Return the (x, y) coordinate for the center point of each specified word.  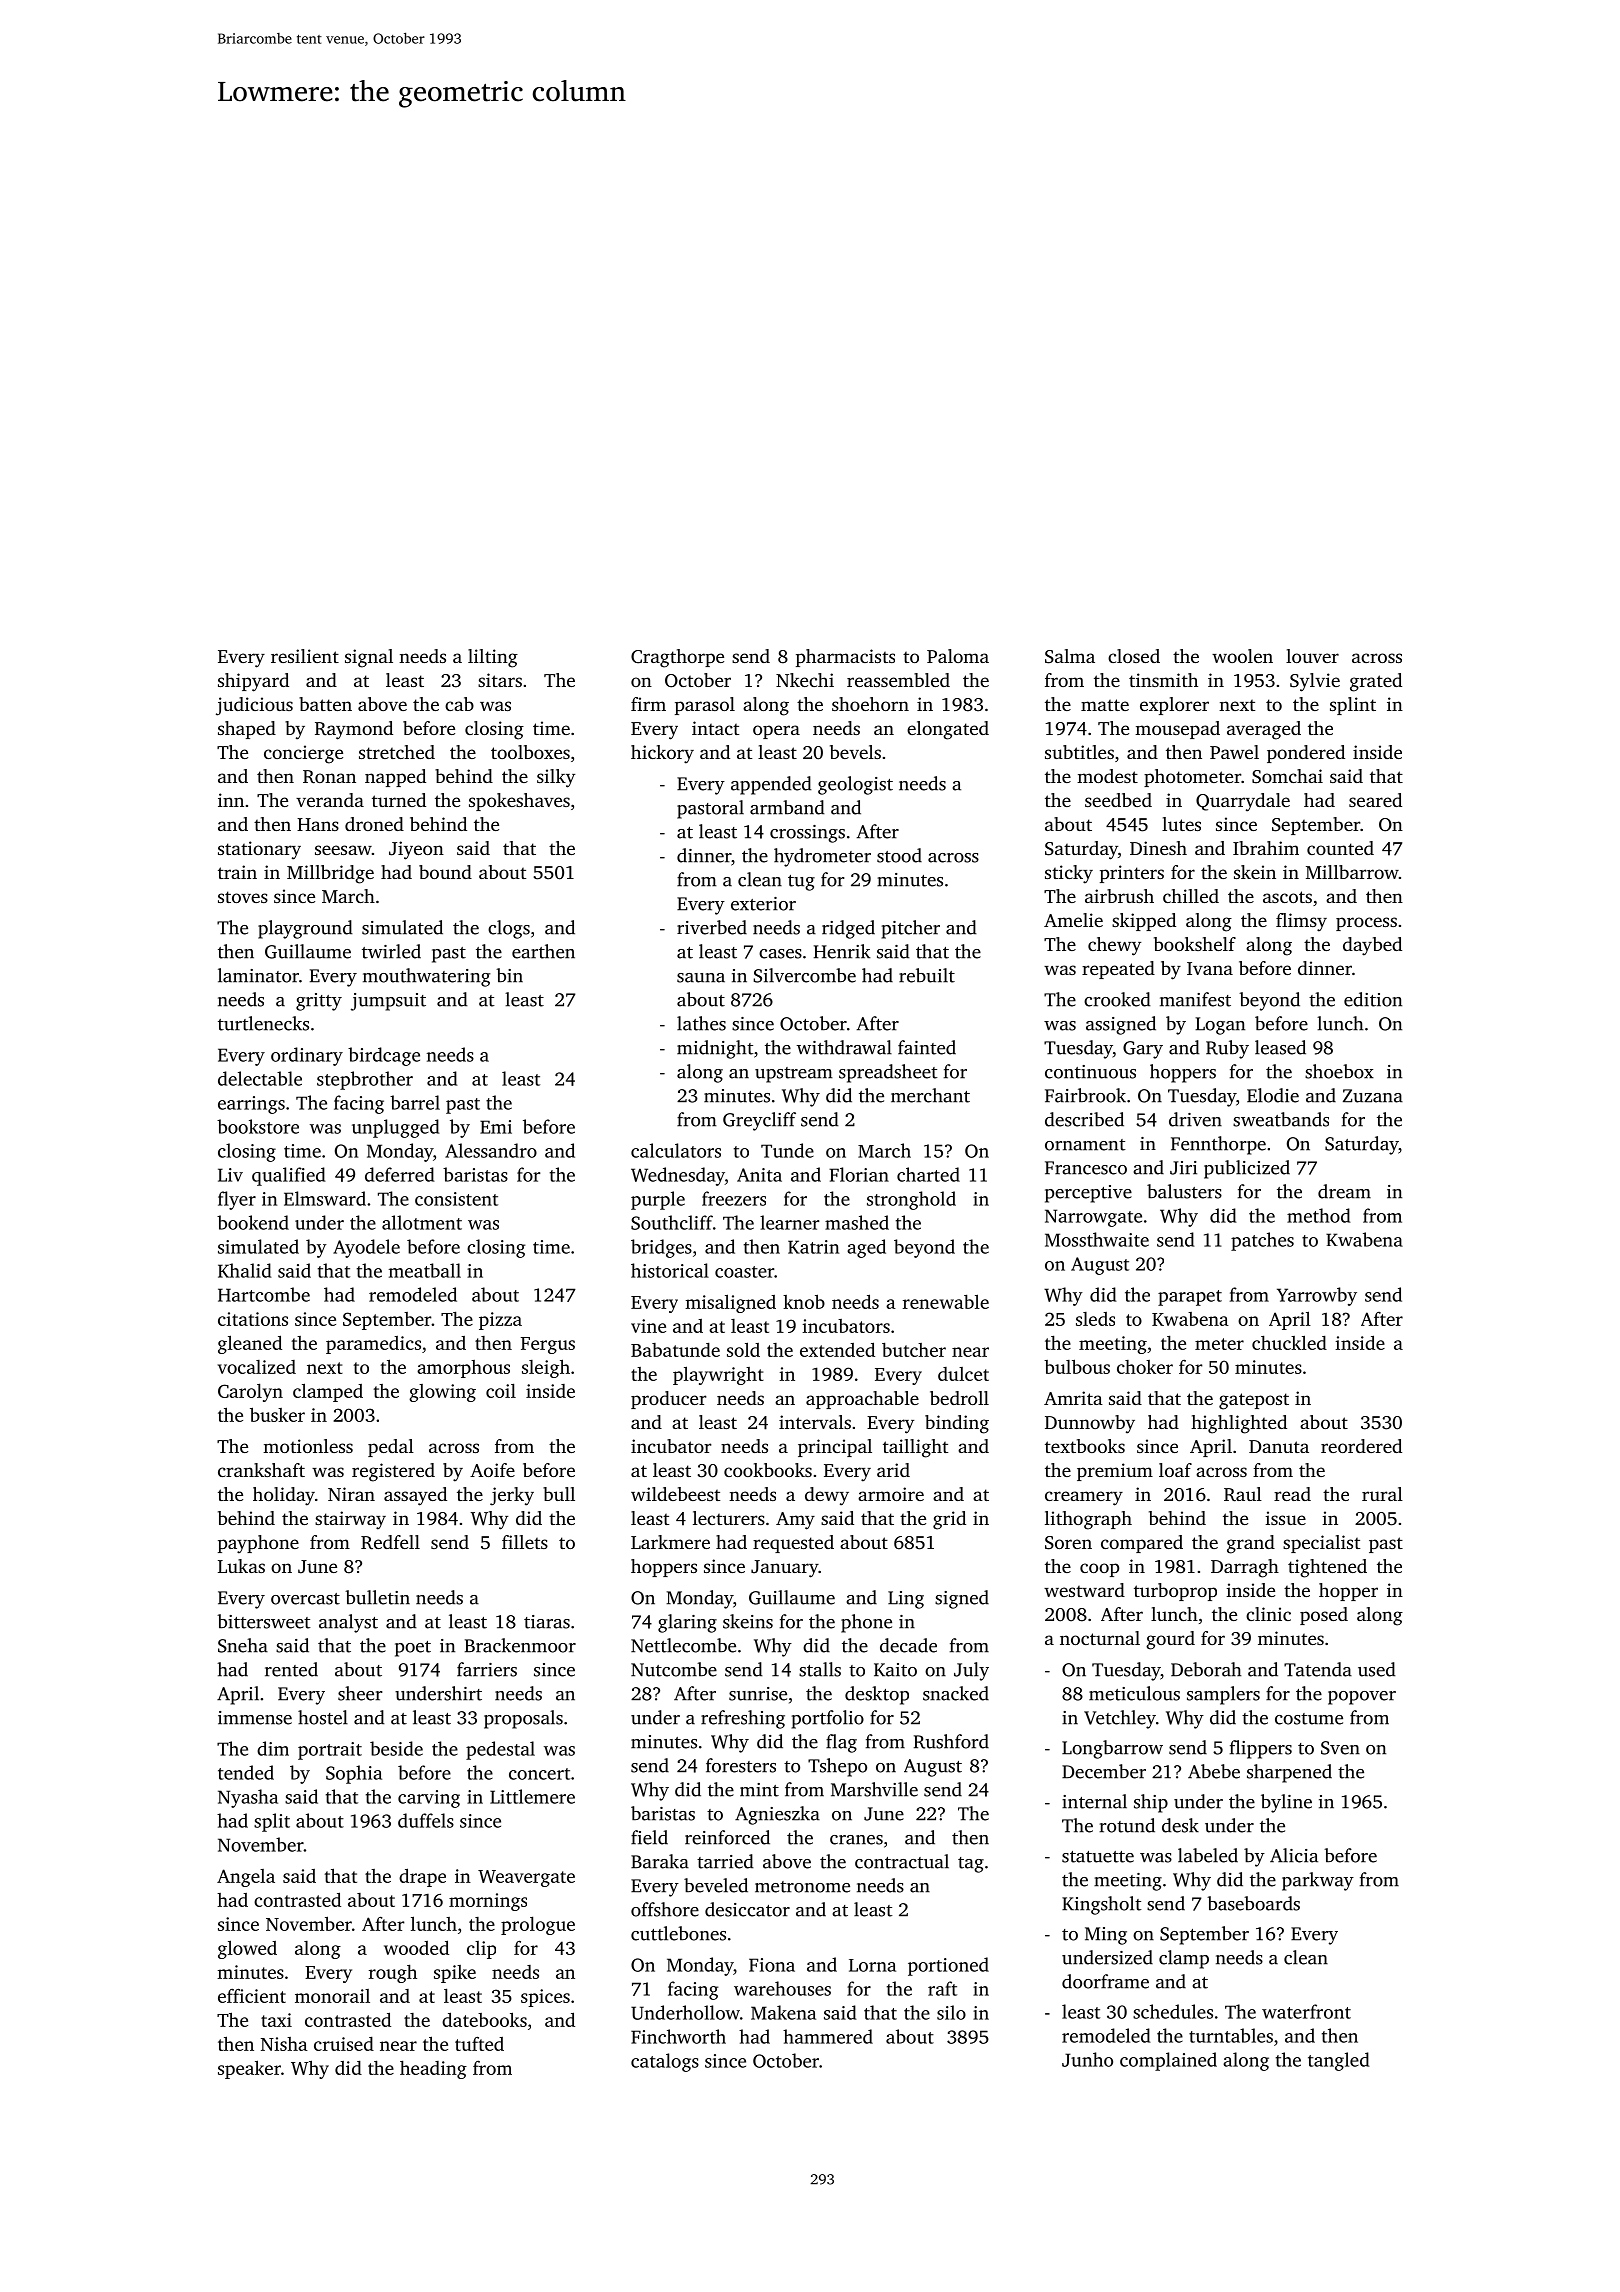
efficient (252, 1995)
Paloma (958, 656)
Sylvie (1315, 682)
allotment (422, 1222)
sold (743, 1349)
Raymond (354, 730)
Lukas (241, 1566)
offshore (665, 1909)
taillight (915, 1448)
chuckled (1289, 1342)
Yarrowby (1317, 1296)
